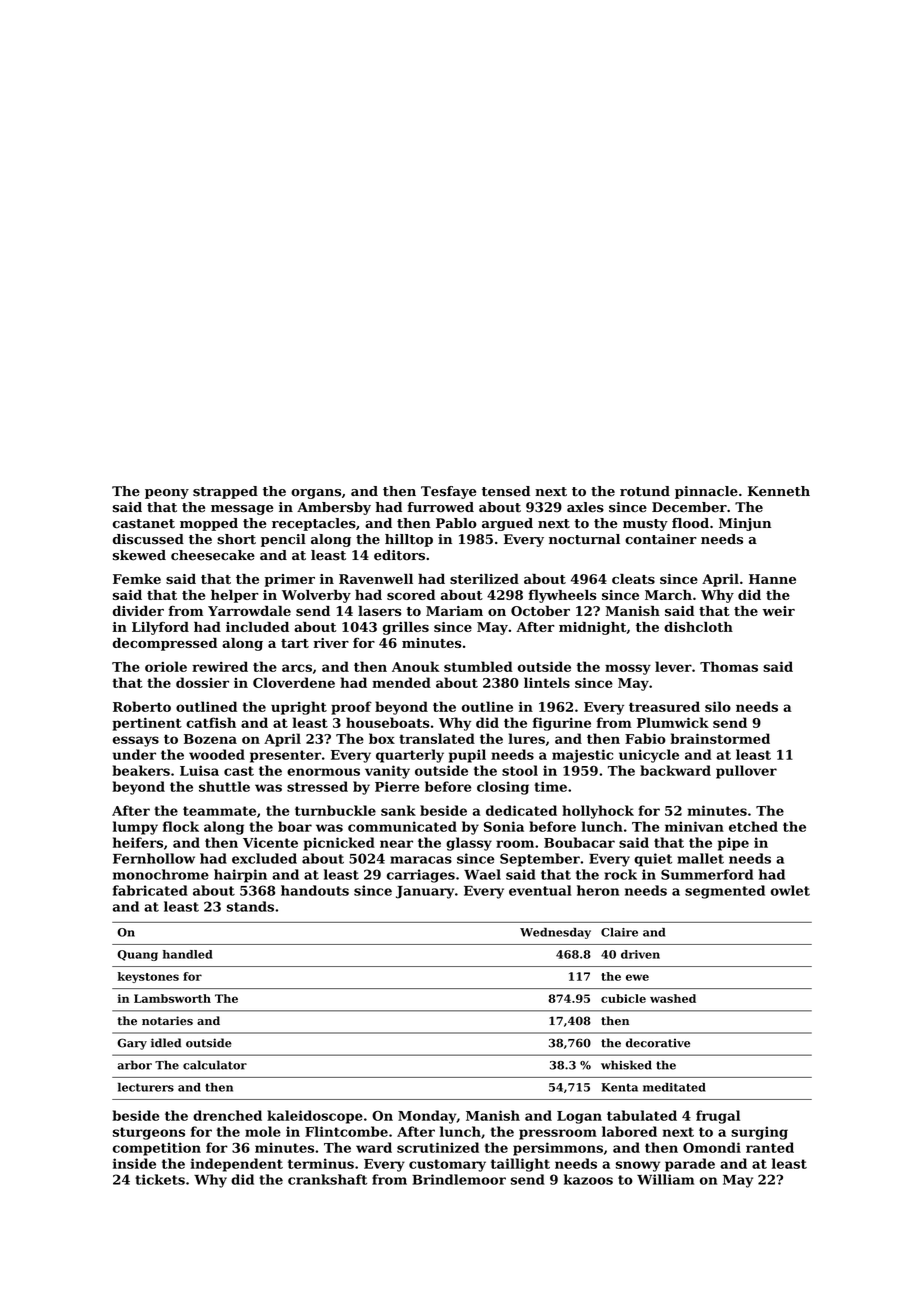 Image resolution: width=924 pixels, height=1308 pixels. Describe the element at coordinates (665, 1179) in the screenshot. I see `William` at that location.
